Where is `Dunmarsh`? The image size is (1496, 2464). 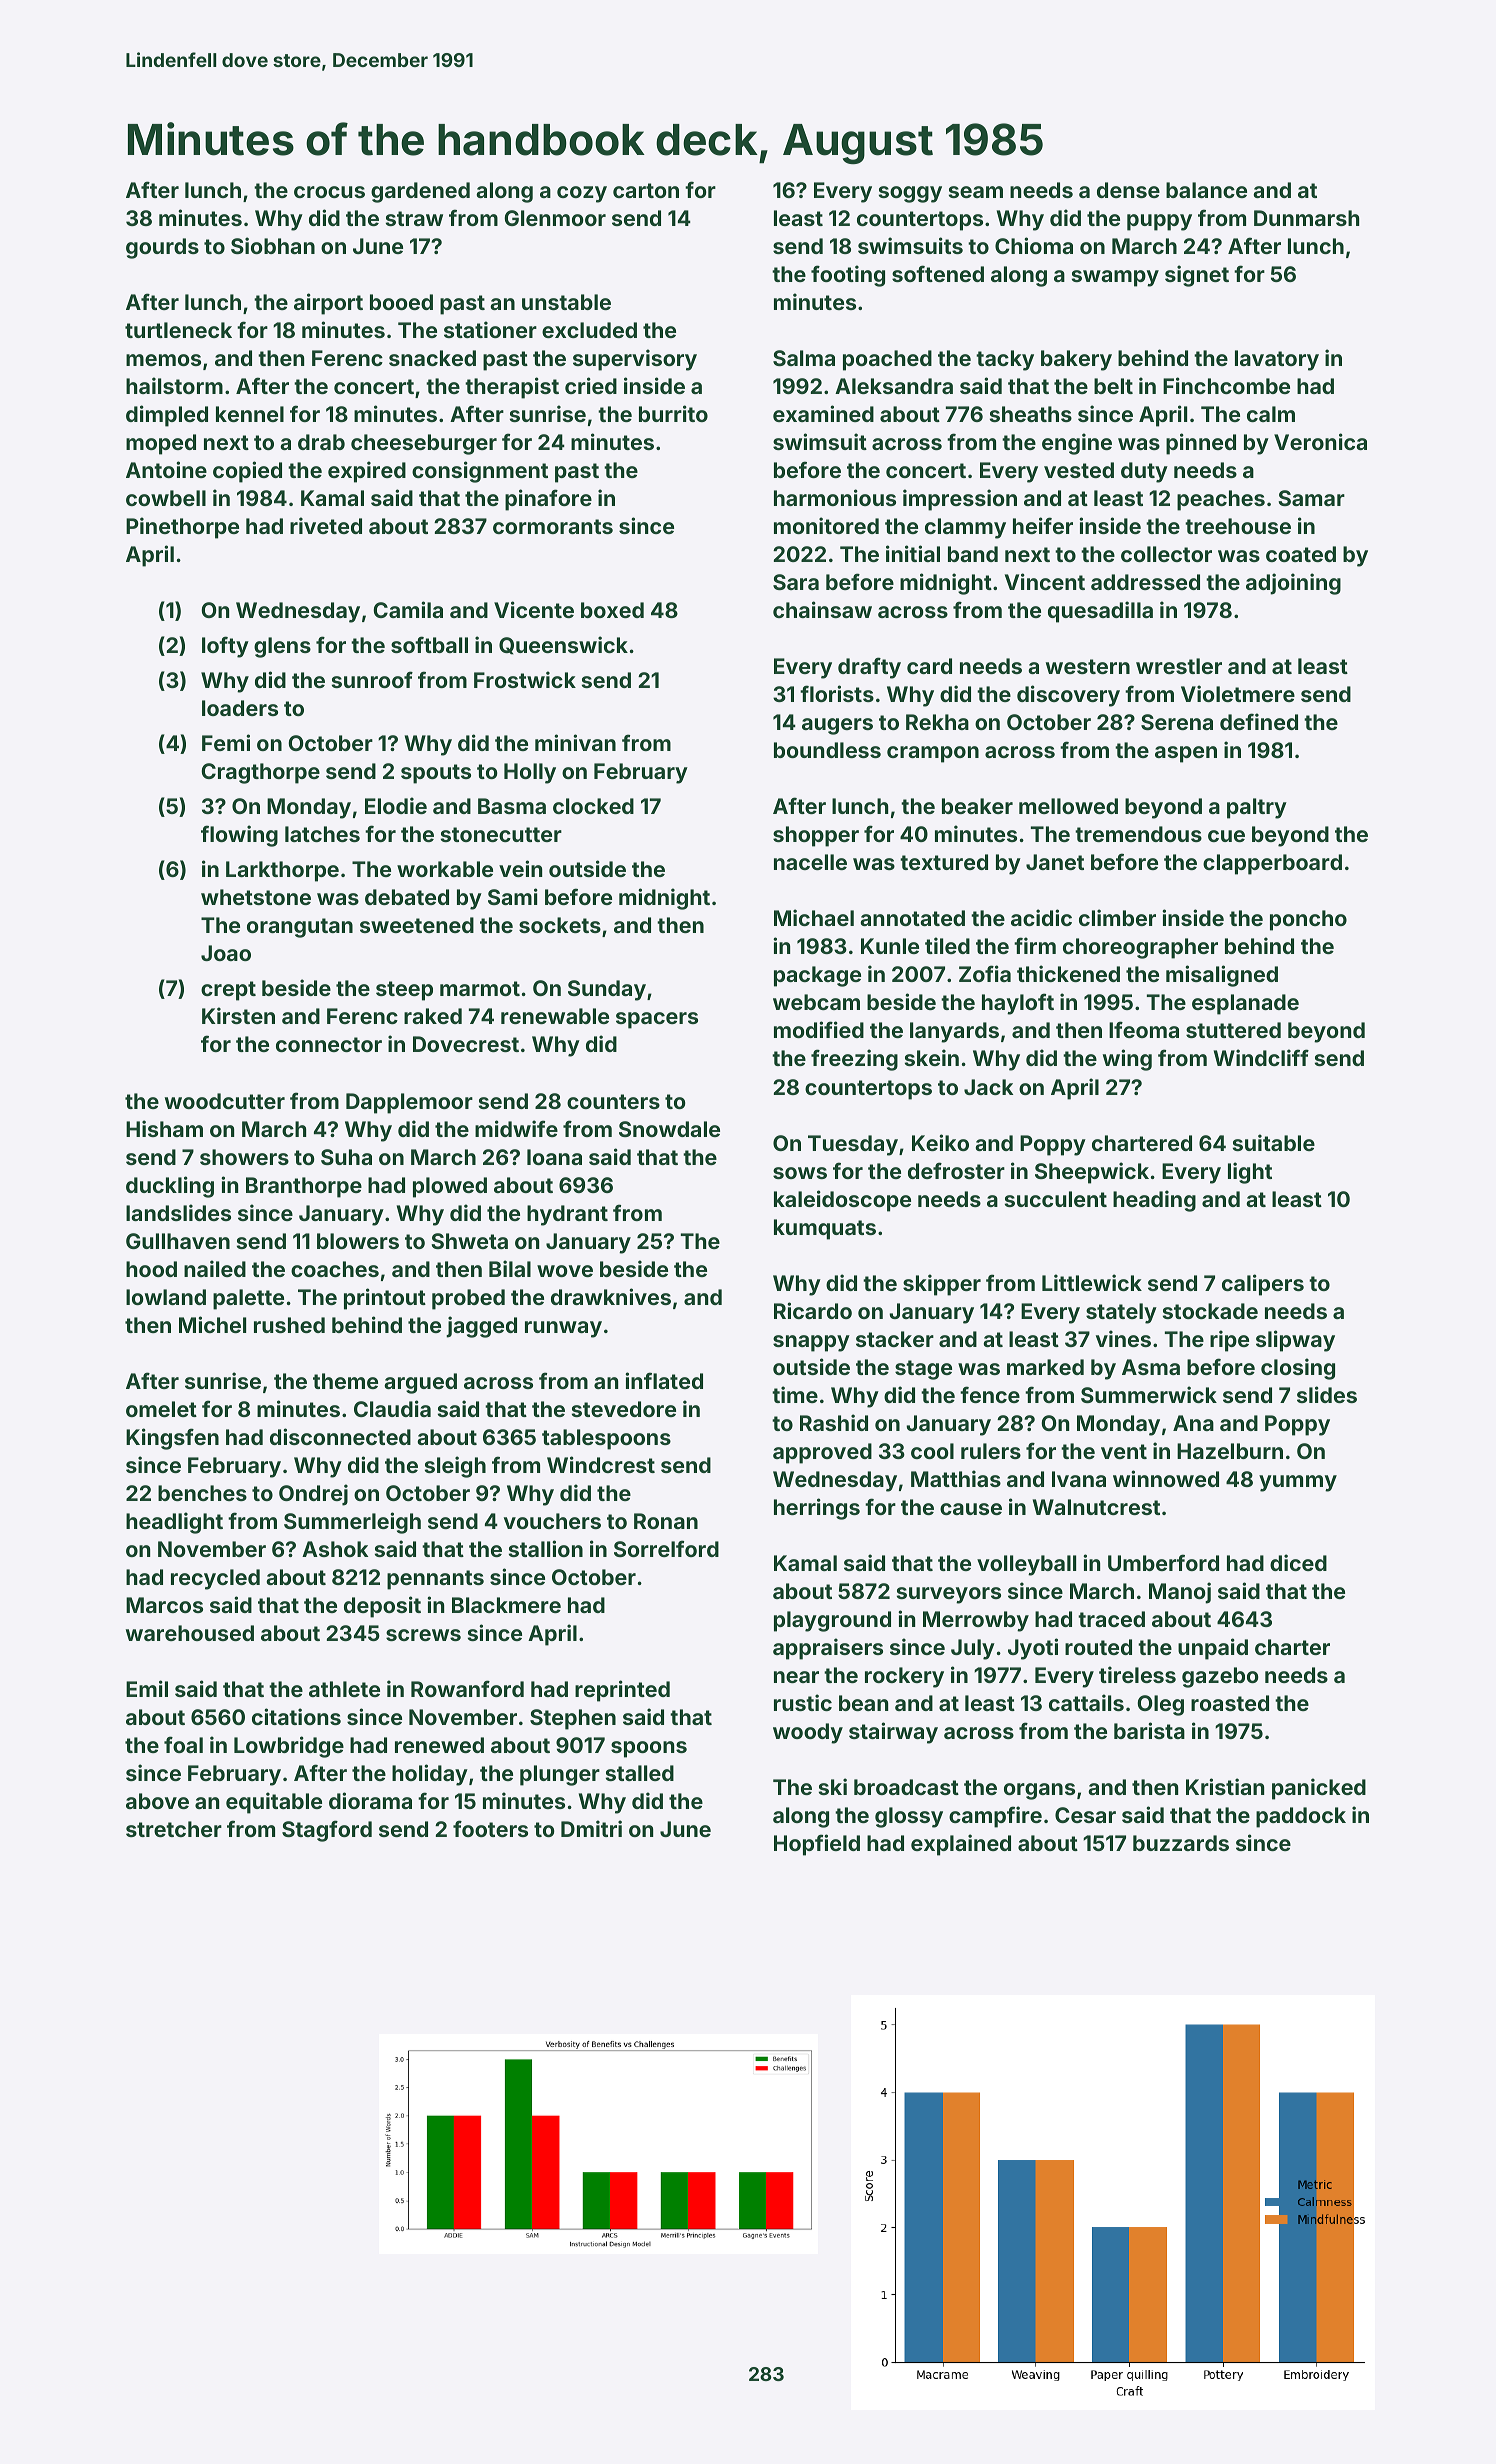 Dunmarsh is located at coordinates (1306, 218).
